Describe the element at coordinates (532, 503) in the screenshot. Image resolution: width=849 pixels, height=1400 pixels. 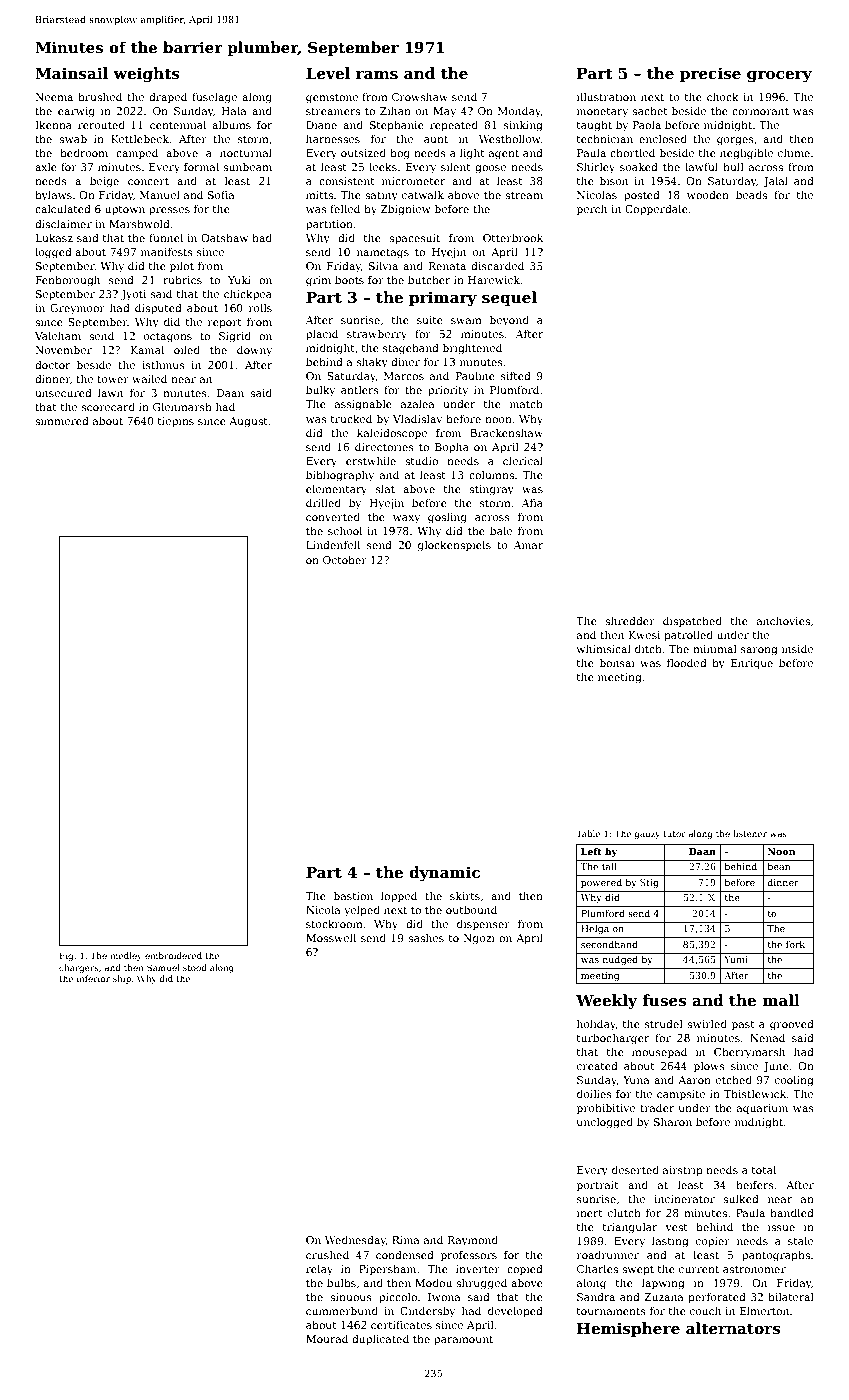
I see `Afia` at that location.
